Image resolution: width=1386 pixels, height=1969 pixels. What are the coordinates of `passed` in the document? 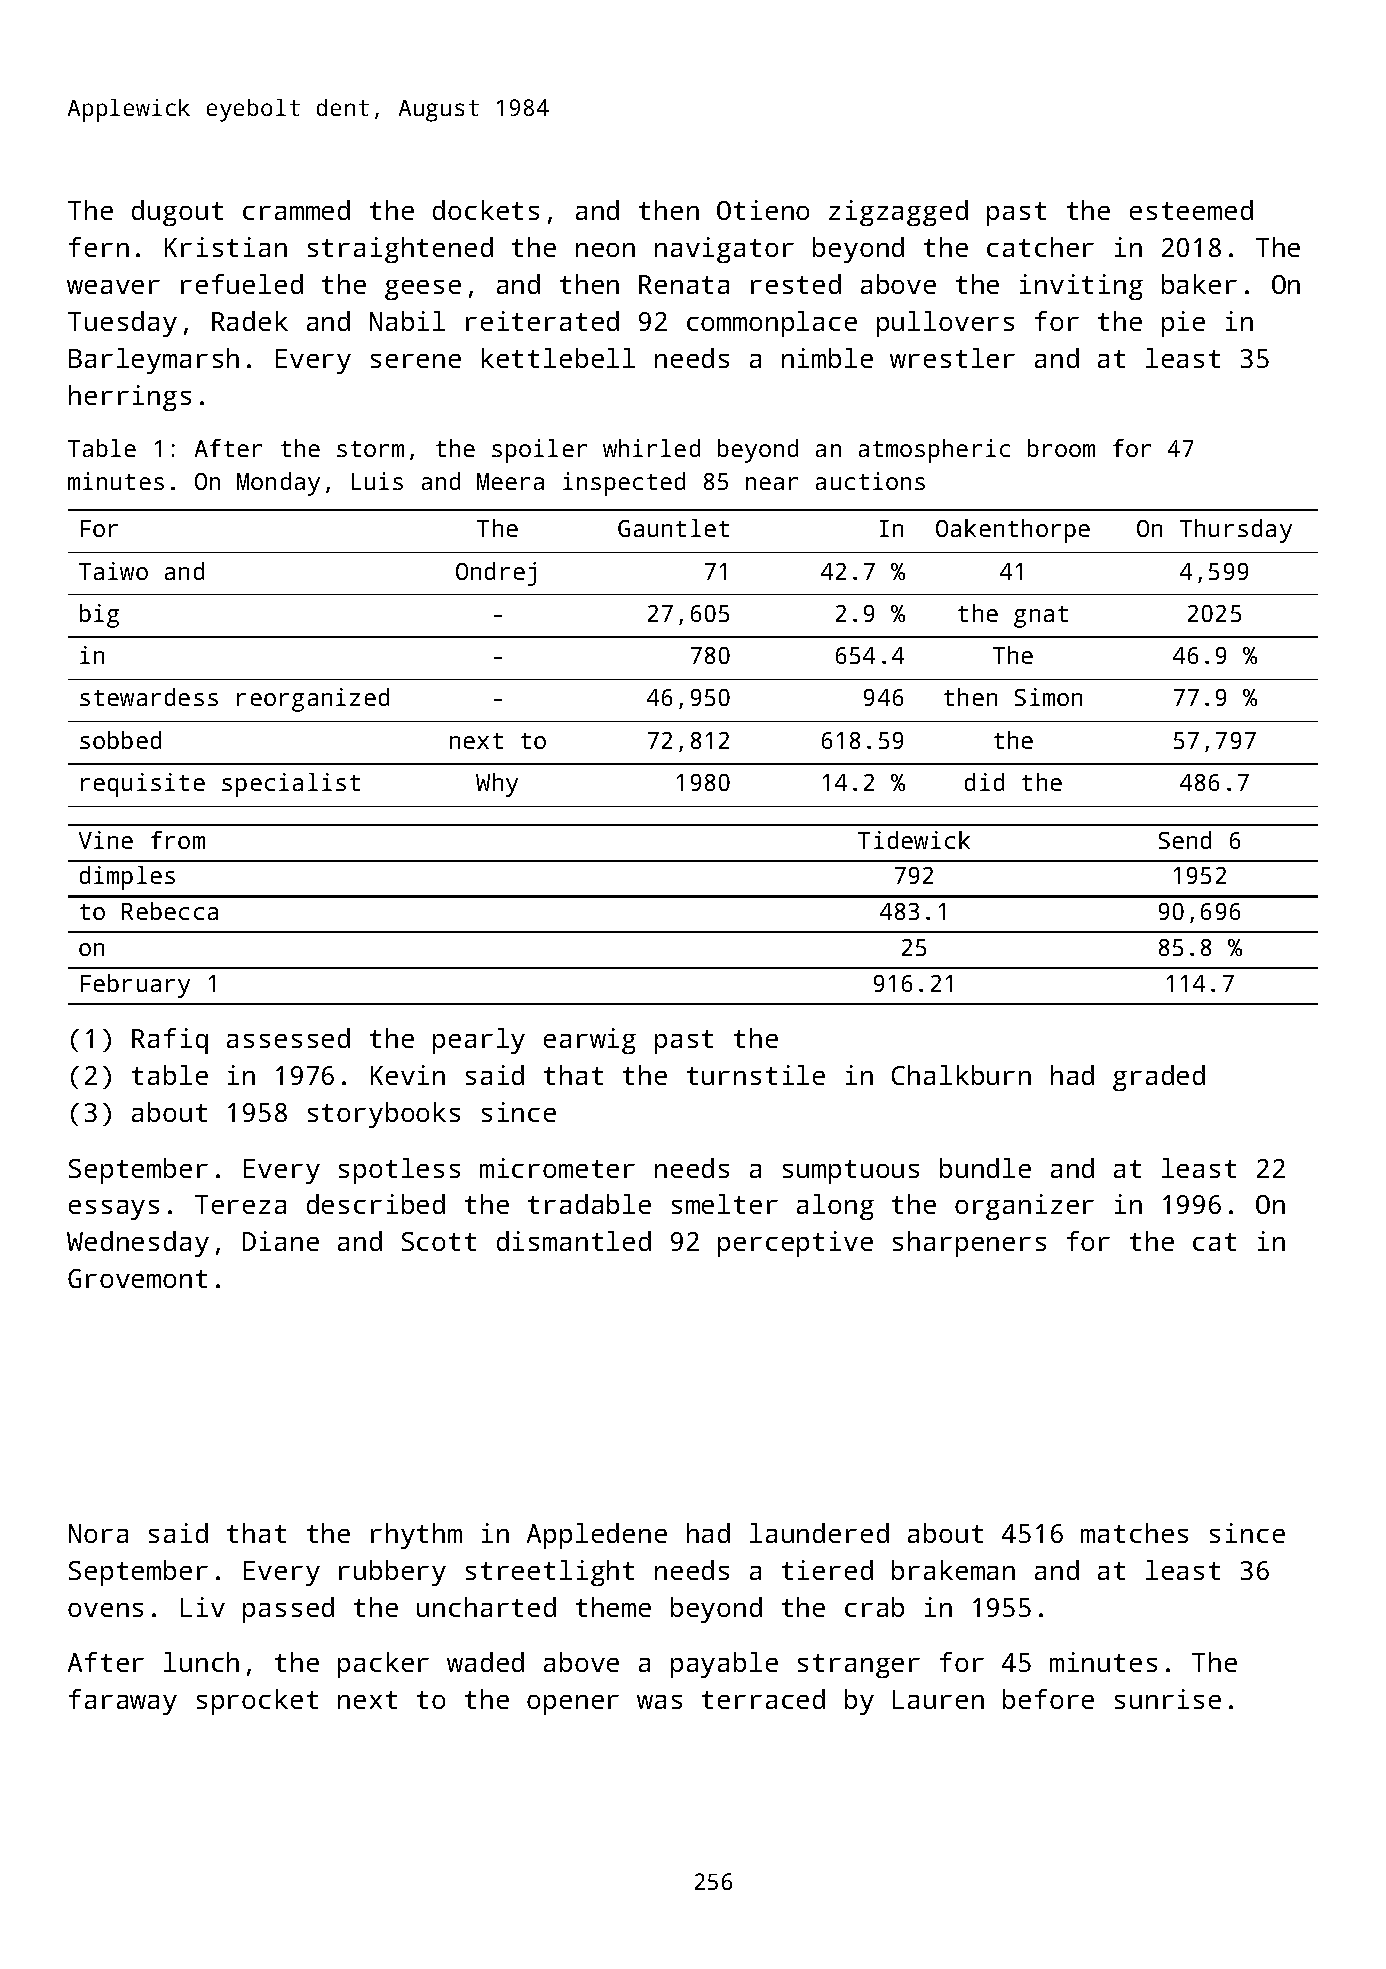 It's located at (288, 1610).
